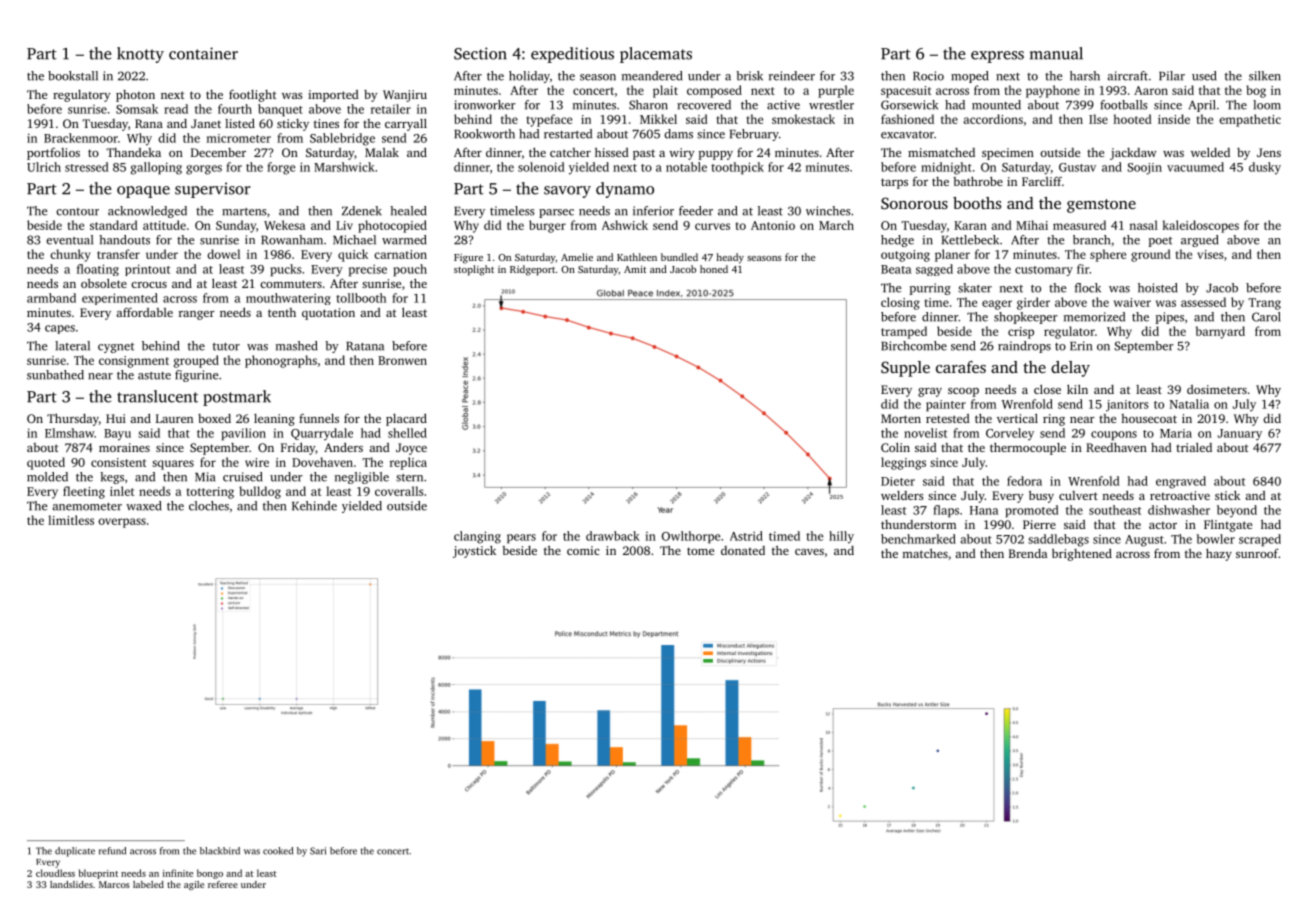 The height and width of the page is (924, 1308). I want to click on refund, so click(112, 851).
